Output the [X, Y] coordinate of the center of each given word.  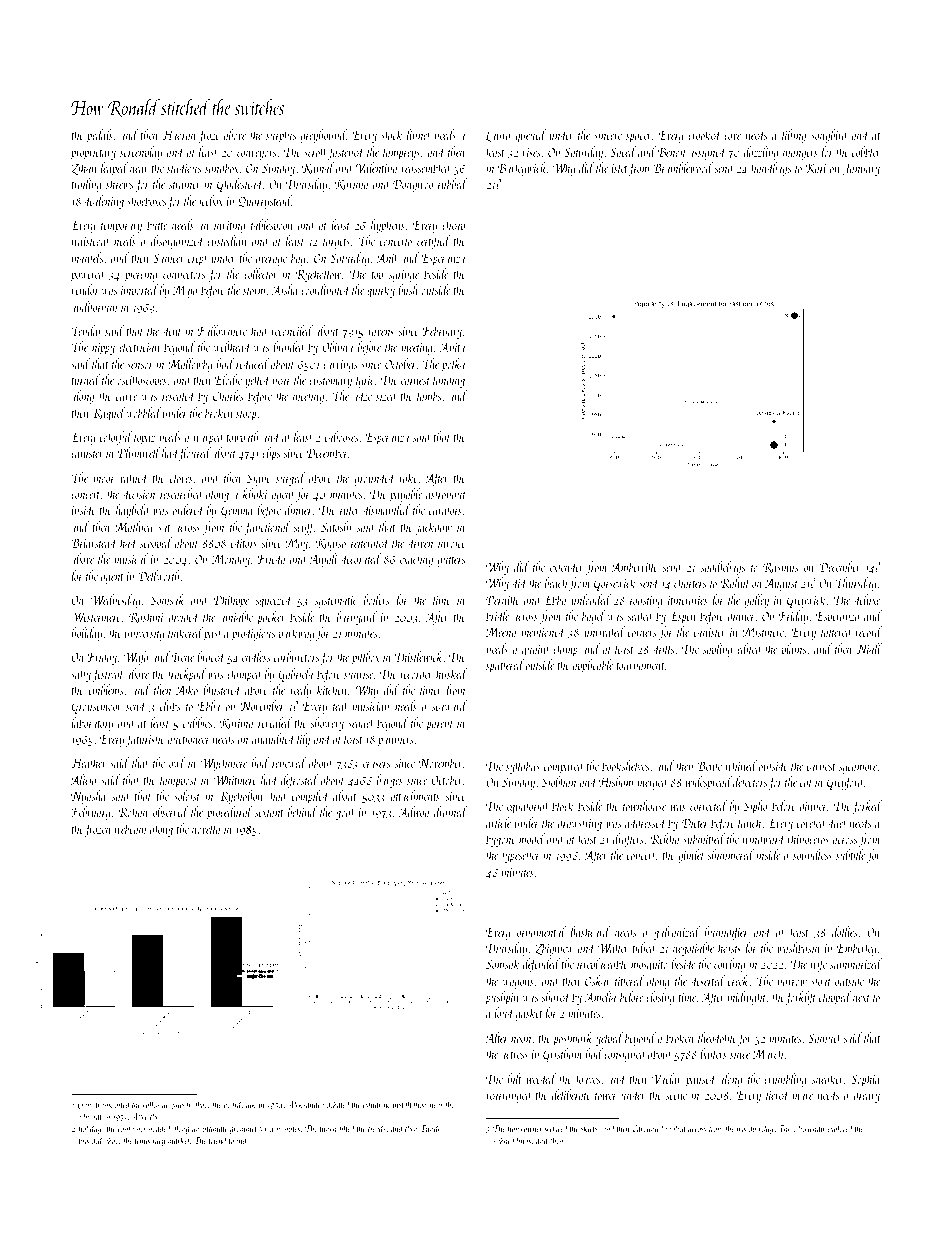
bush [408, 289]
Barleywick [522, 169]
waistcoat [90, 241]
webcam [130, 828]
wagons [518, 984]
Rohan [133, 812]
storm [254, 291]
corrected [708, 805]
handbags [771, 169]
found [238, 1141]
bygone [501, 840]
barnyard [357, 618]
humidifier [726, 933]
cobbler [866, 151]
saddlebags [723, 568]
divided [184, 616]
